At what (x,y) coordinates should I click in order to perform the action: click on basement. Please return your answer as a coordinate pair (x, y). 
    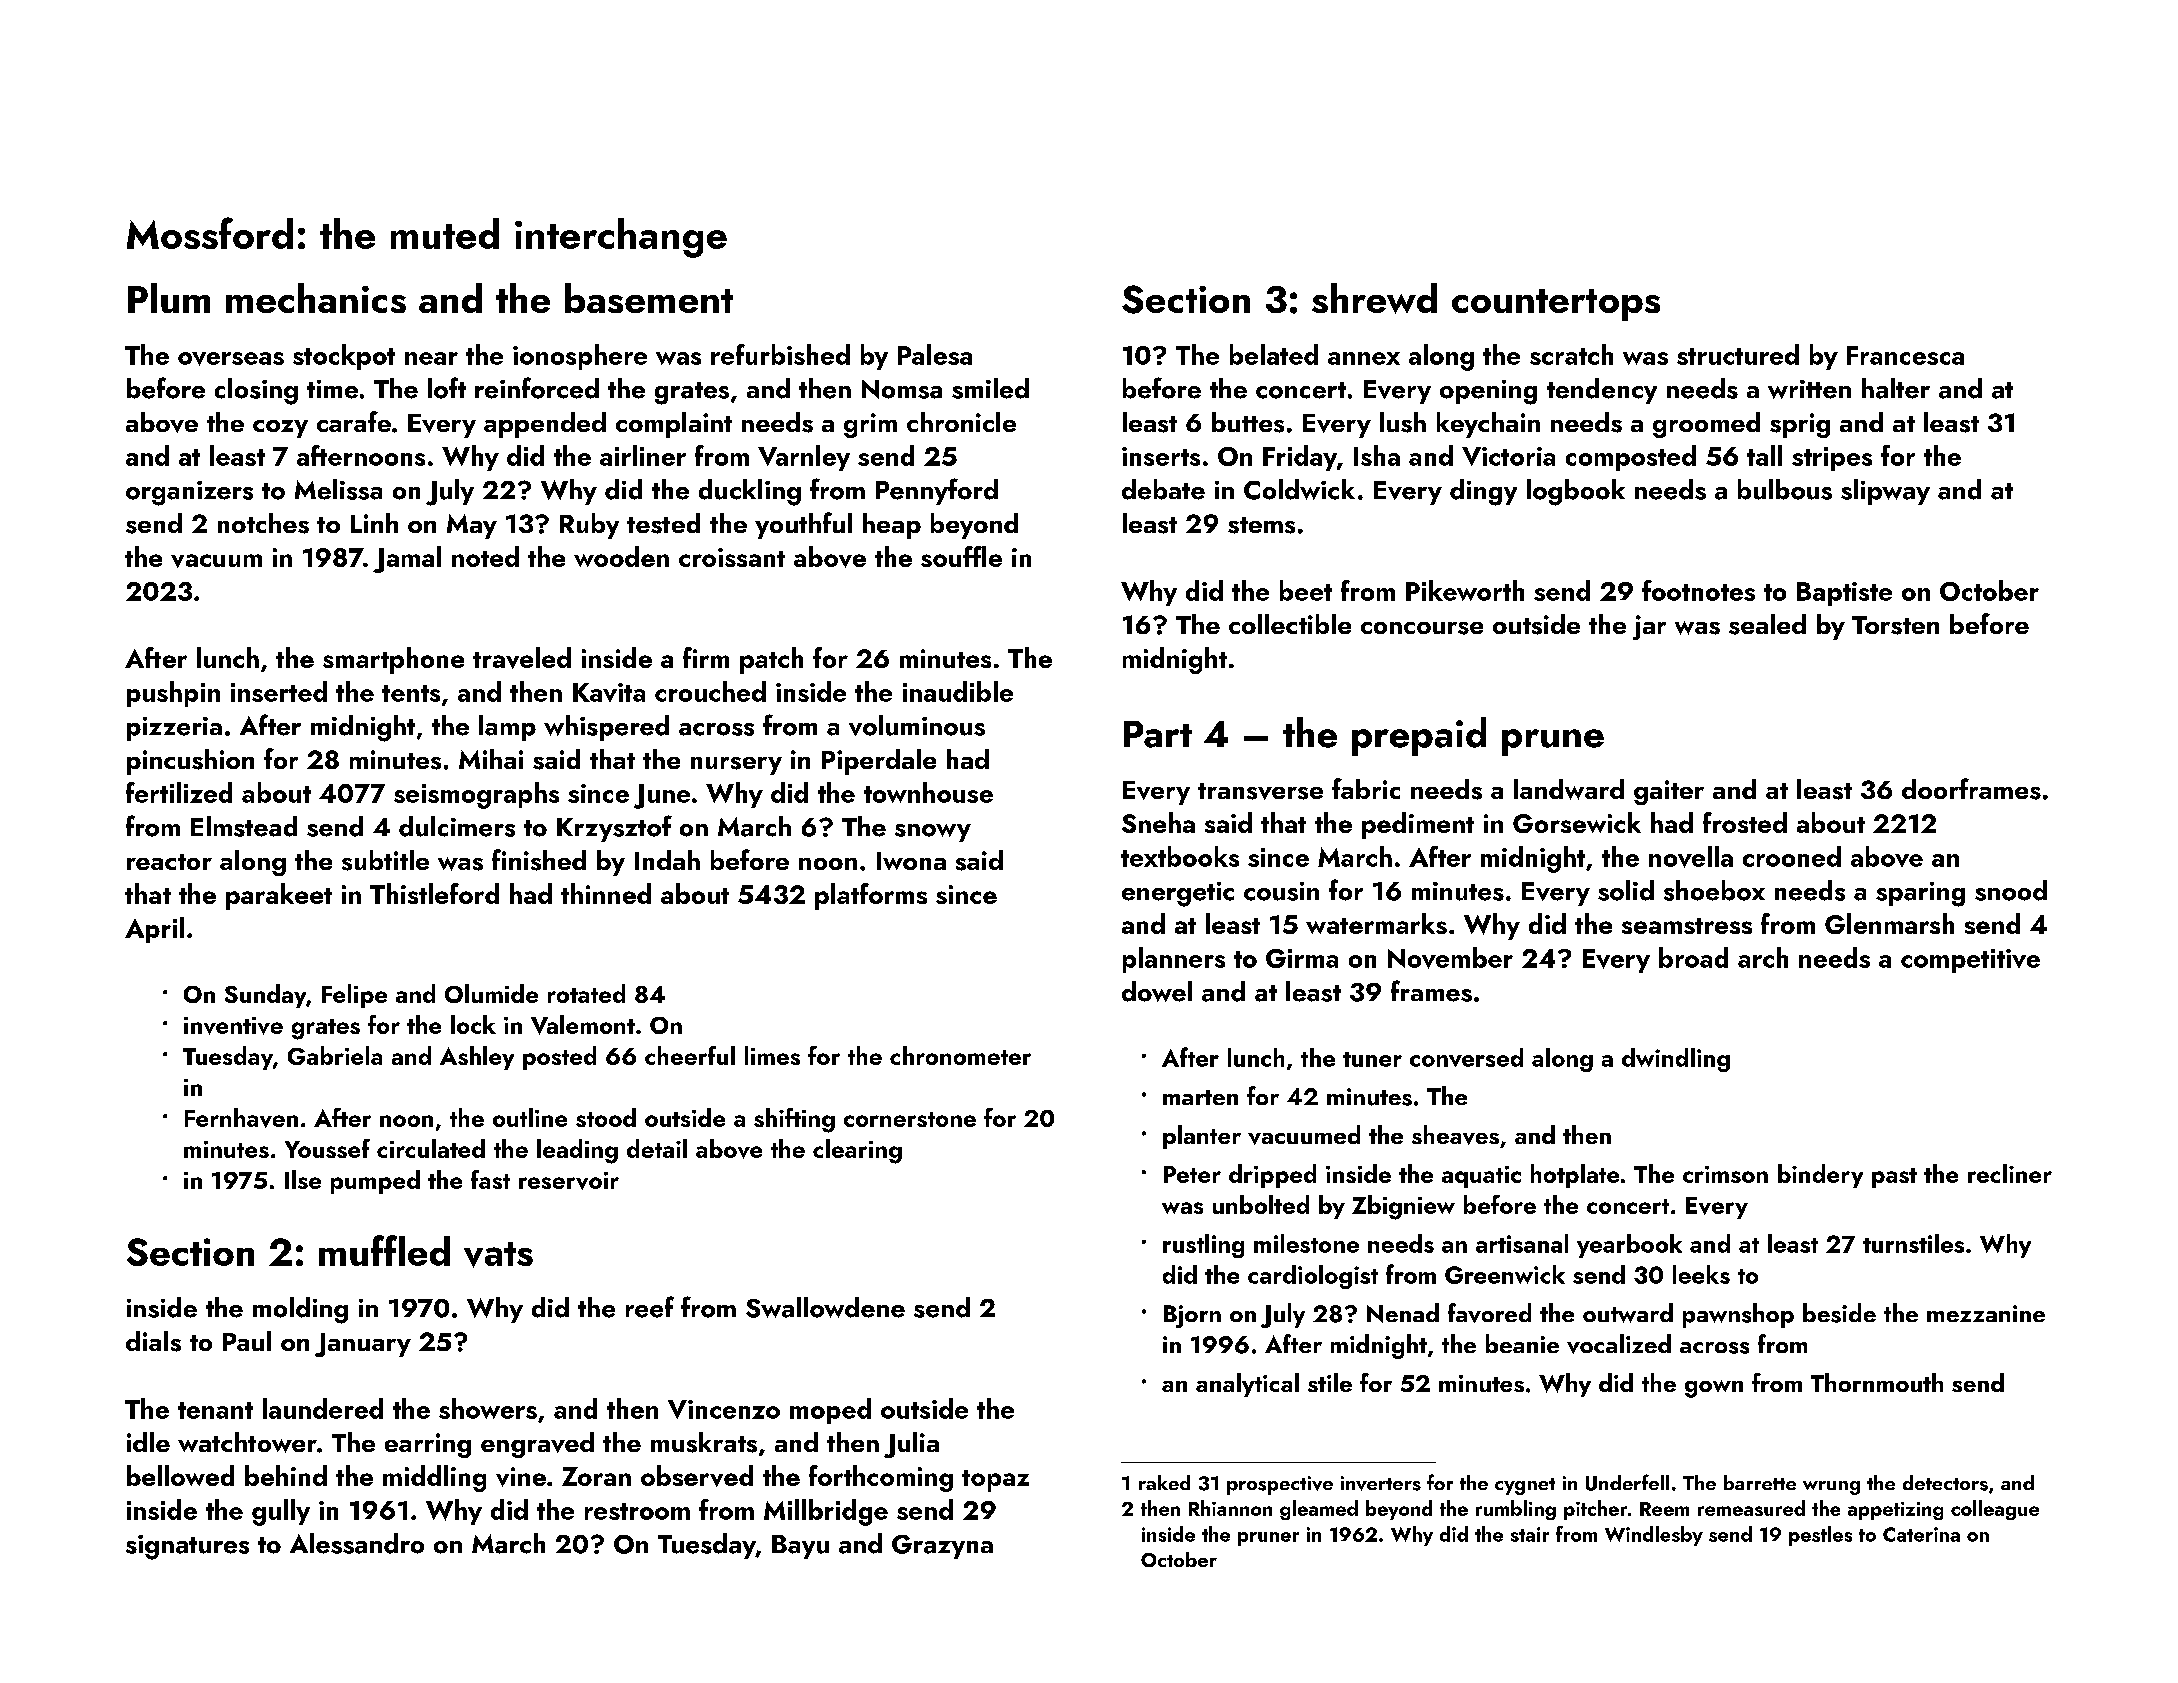
    Looking at the image, I should click on (649, 298).
